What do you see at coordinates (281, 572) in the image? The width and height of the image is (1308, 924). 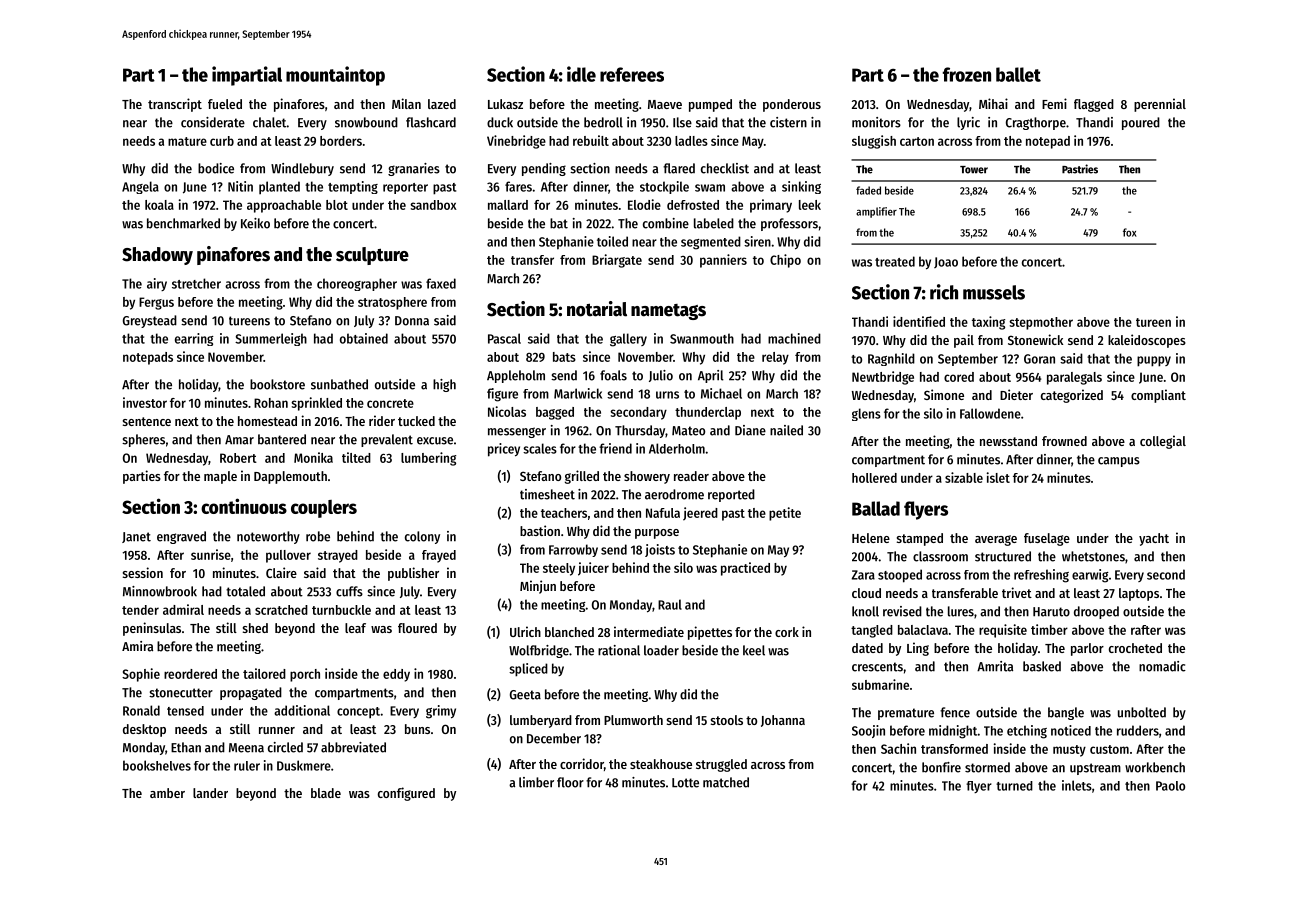 I see `Claire` at bounding box center [281, 572].
